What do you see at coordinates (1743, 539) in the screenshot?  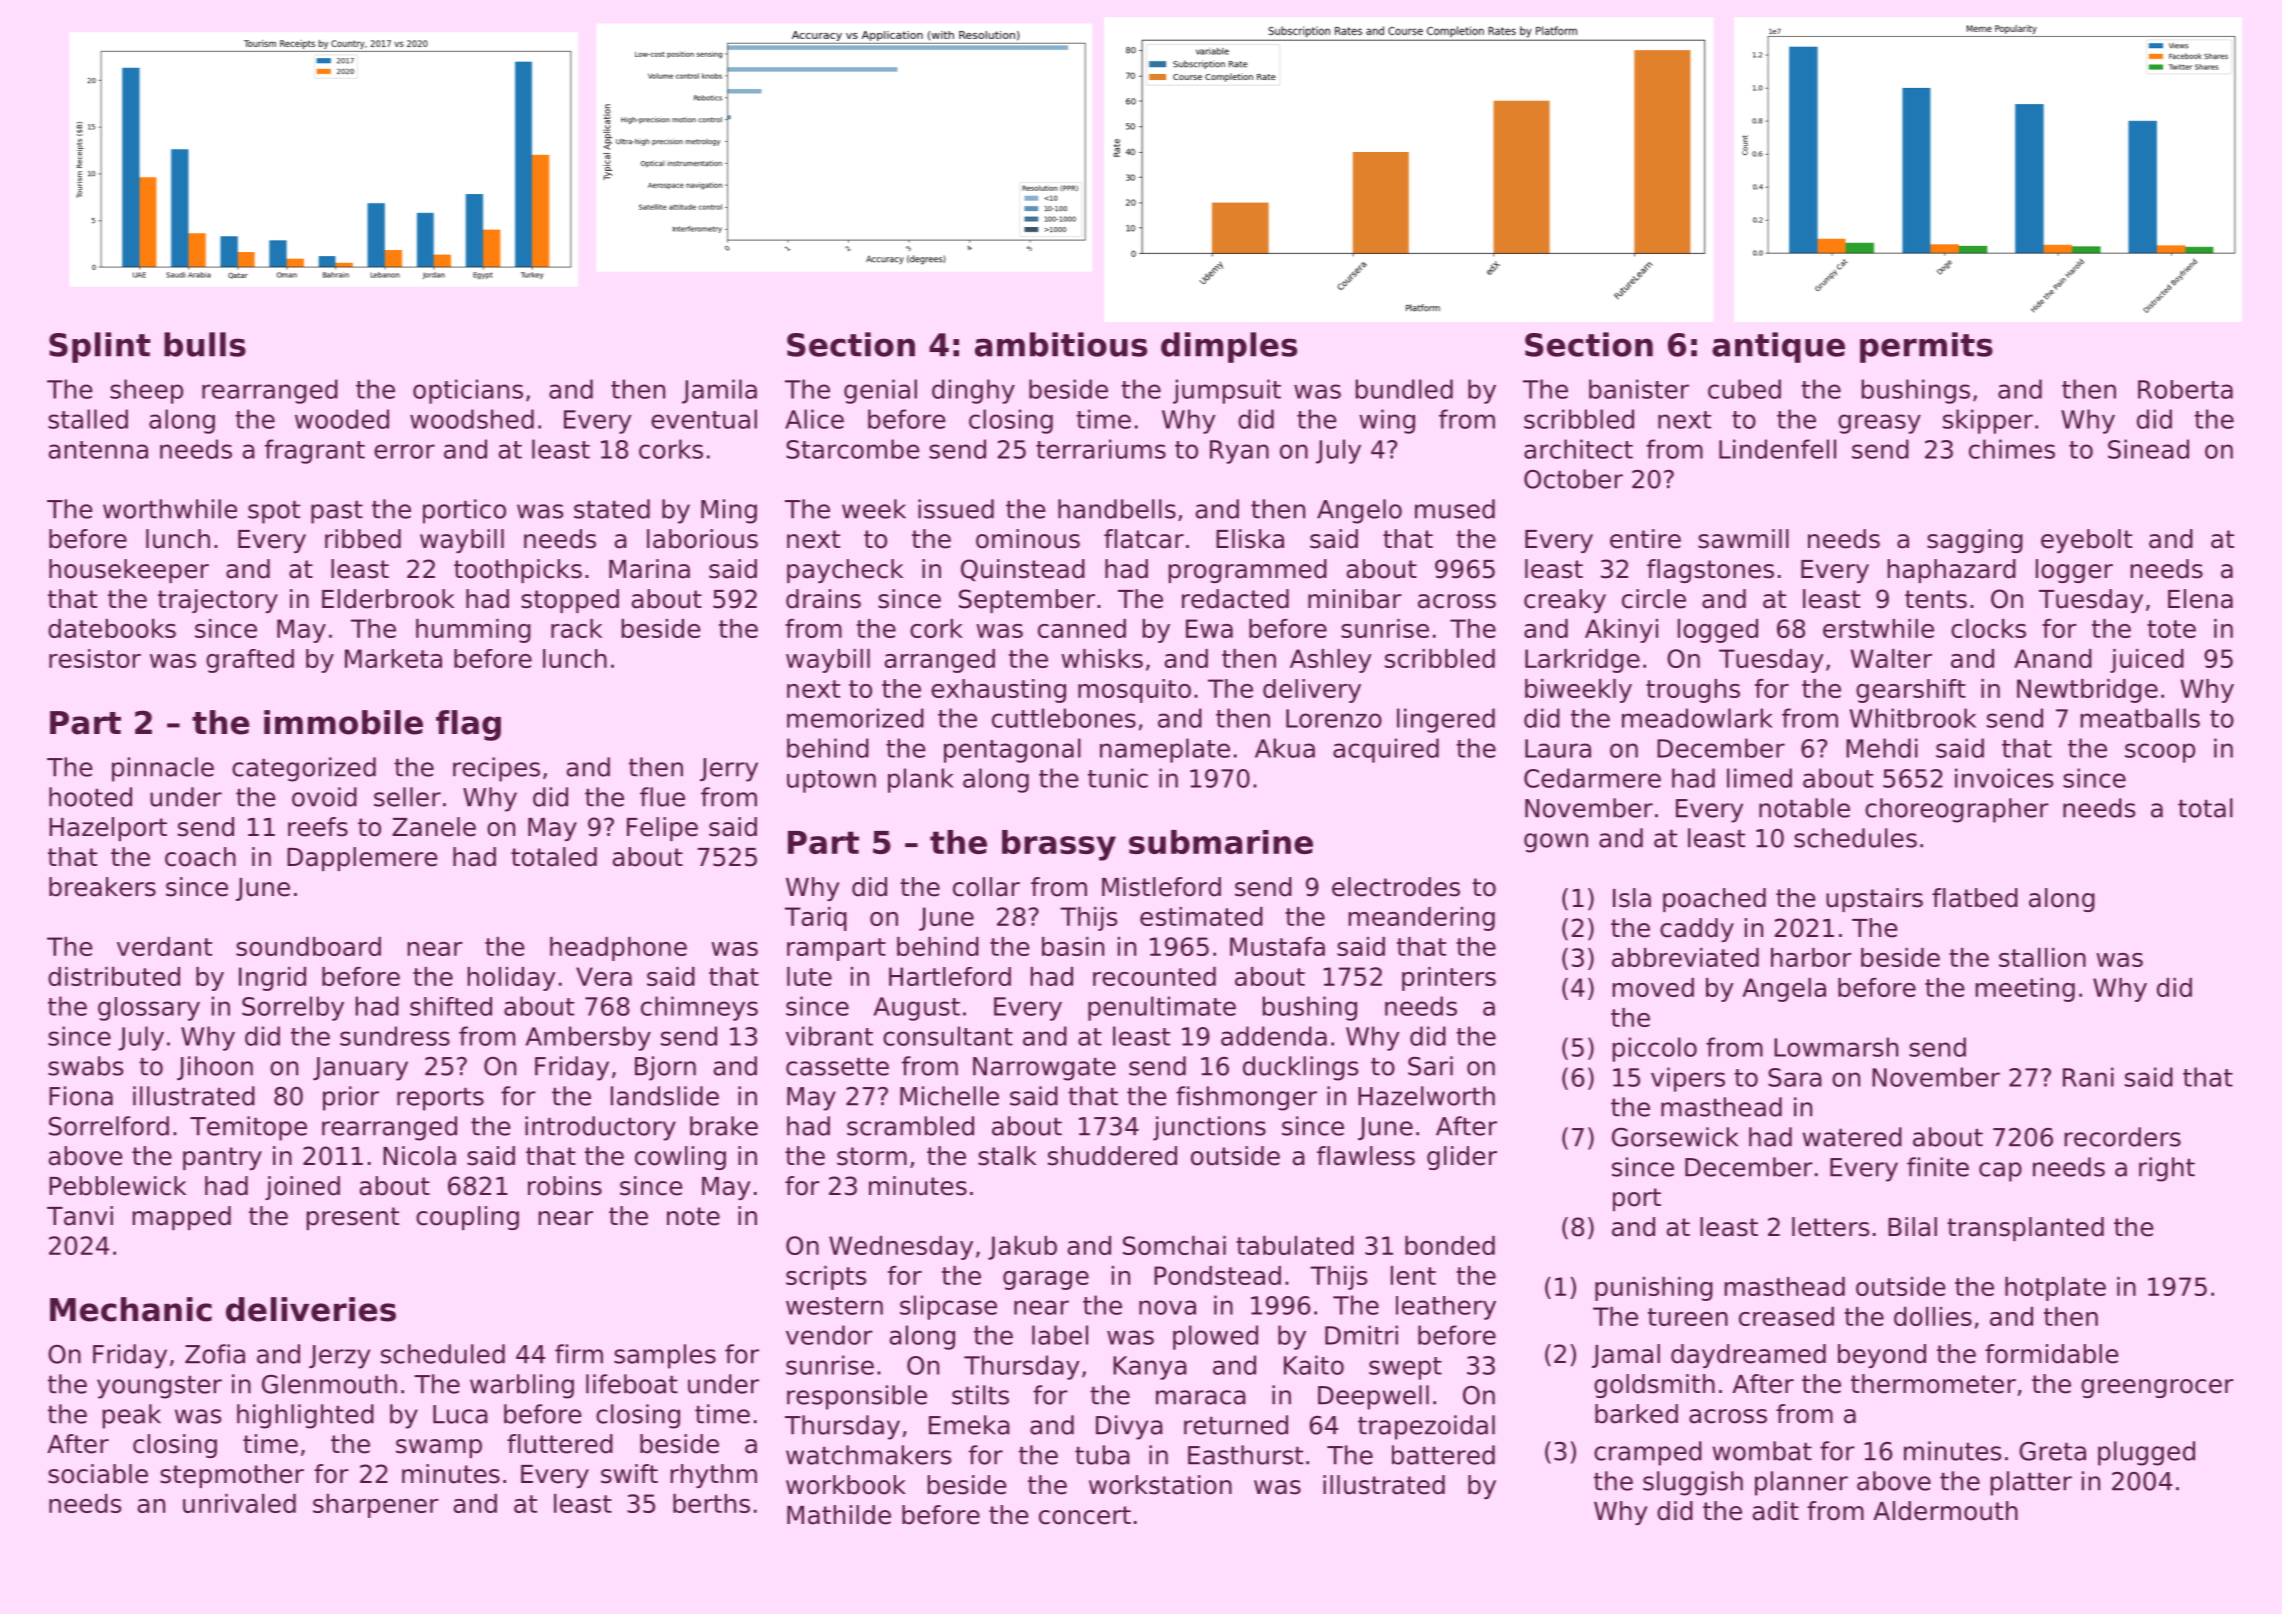 I see `sawmill` at bounding box center [1743, 539].
